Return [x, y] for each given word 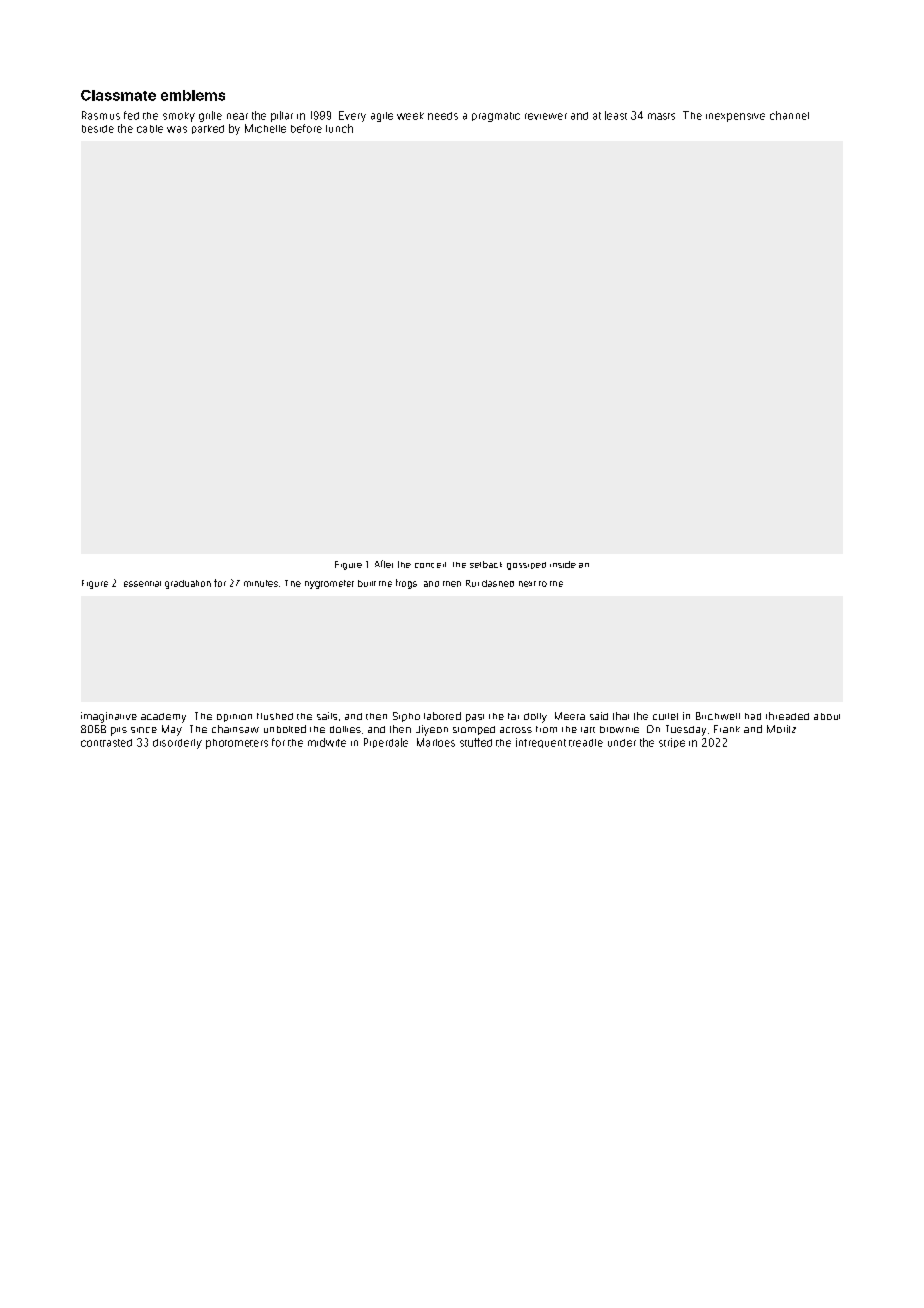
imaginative [109, 717]
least [616, 115]
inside [563, 564]
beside [98, 129]
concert [430, 565]
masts [661, 116]
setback [486, 564]
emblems [193, 95]
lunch [339, 128]
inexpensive [735, 117]
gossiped [526, 566]
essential [142, 584]
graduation [188, 584]
